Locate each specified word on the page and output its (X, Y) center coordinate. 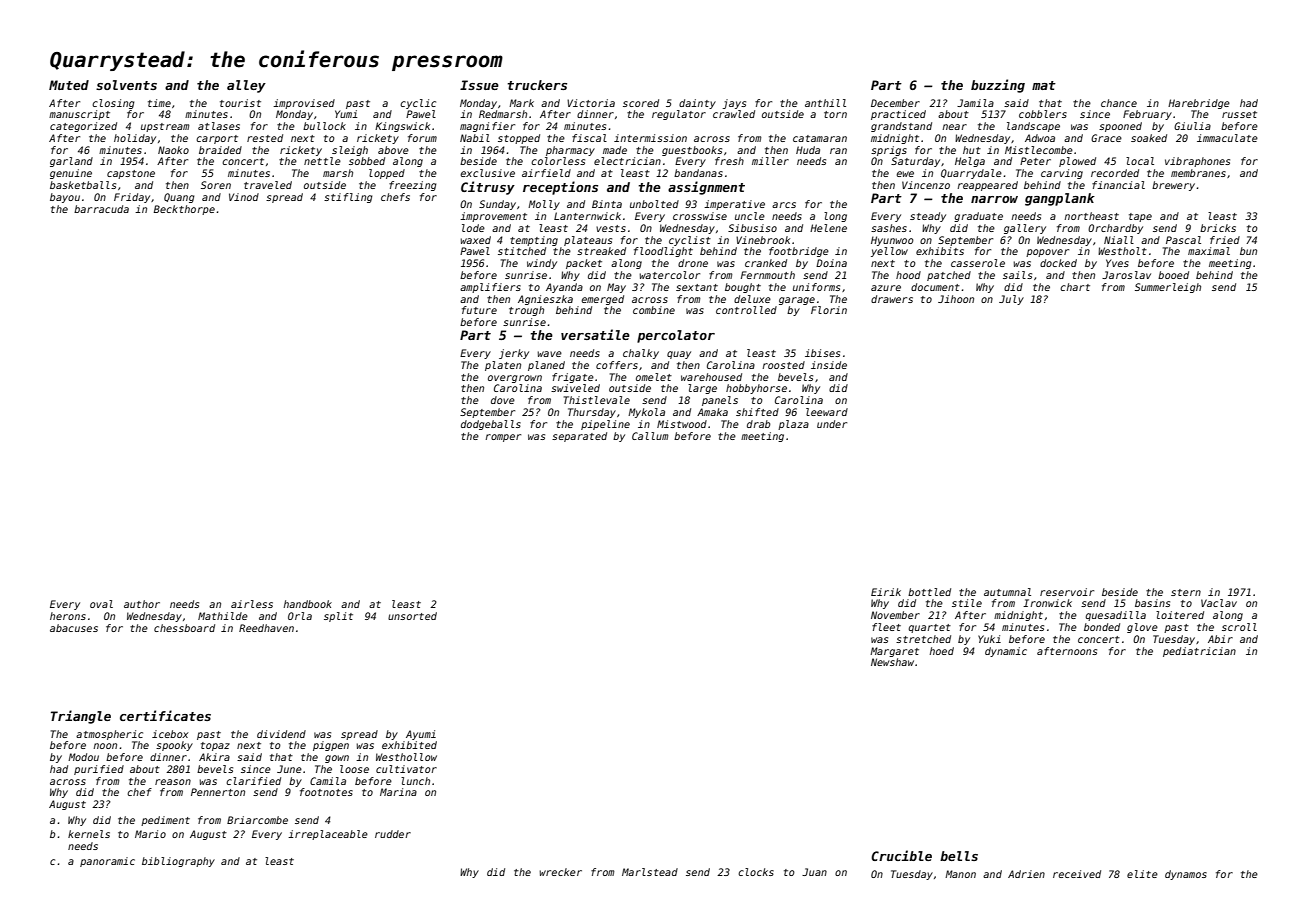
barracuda (101, 209)
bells (959, 856)
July (1011, 300)
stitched (522, 251)
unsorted (412, 616)
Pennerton (218, 792)
